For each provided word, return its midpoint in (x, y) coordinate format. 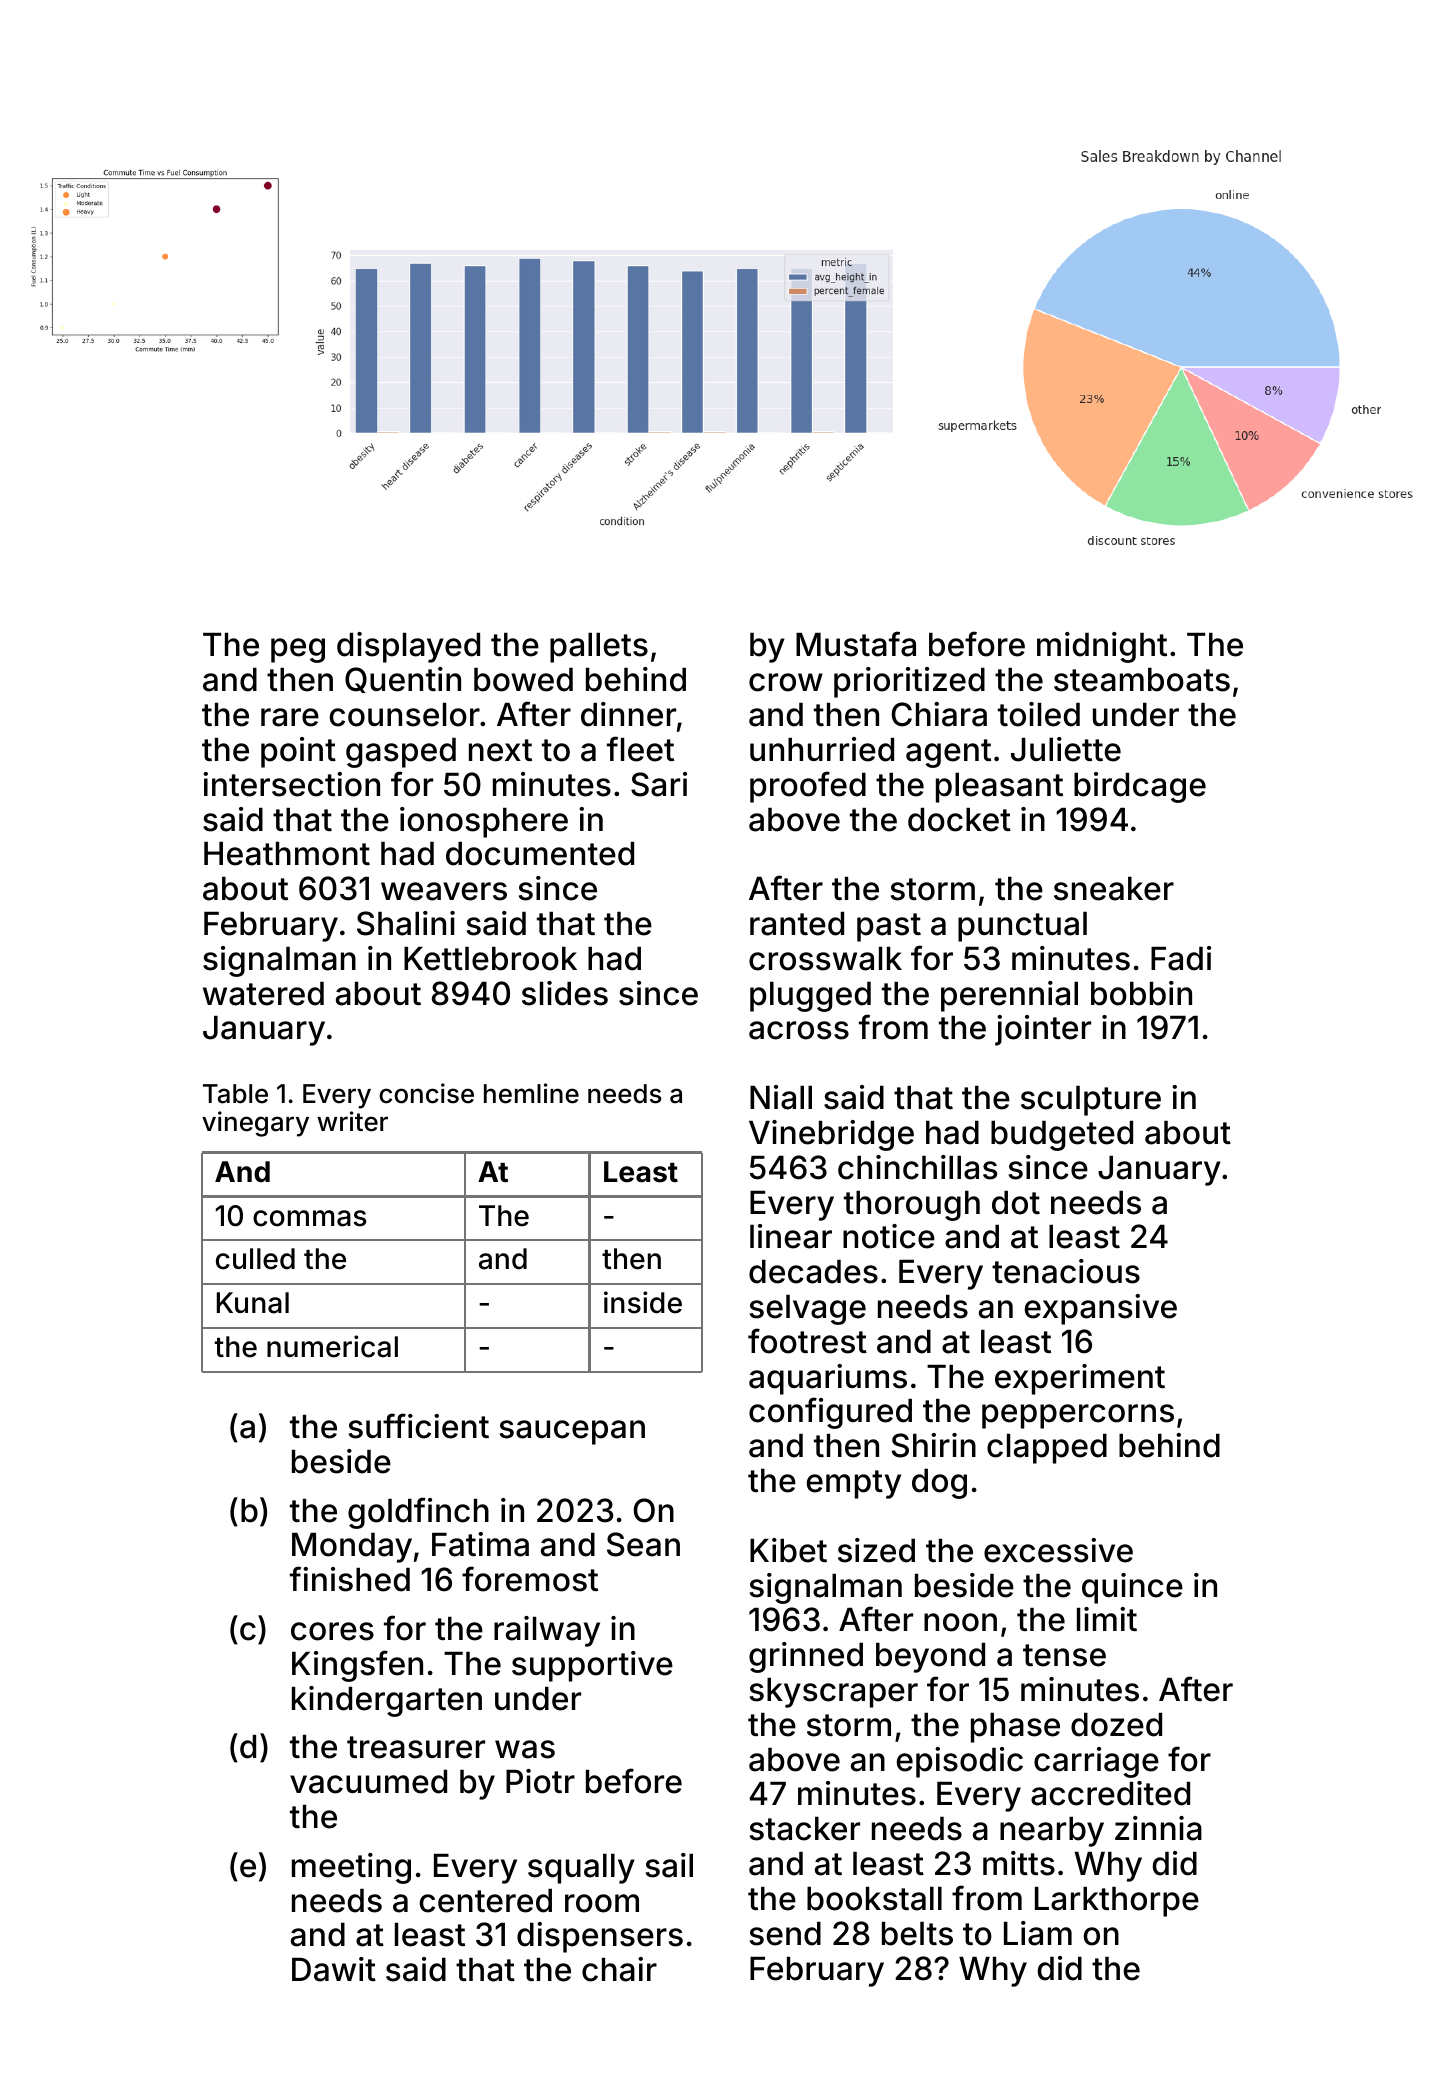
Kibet (788, 1550)
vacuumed (368, 1782)
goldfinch (418, 1513)
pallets (599, 648)
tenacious (1066, 1271)
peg (298, 650)
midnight (1102, 647)
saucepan (572, 1432)
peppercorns (1078, 1416)
